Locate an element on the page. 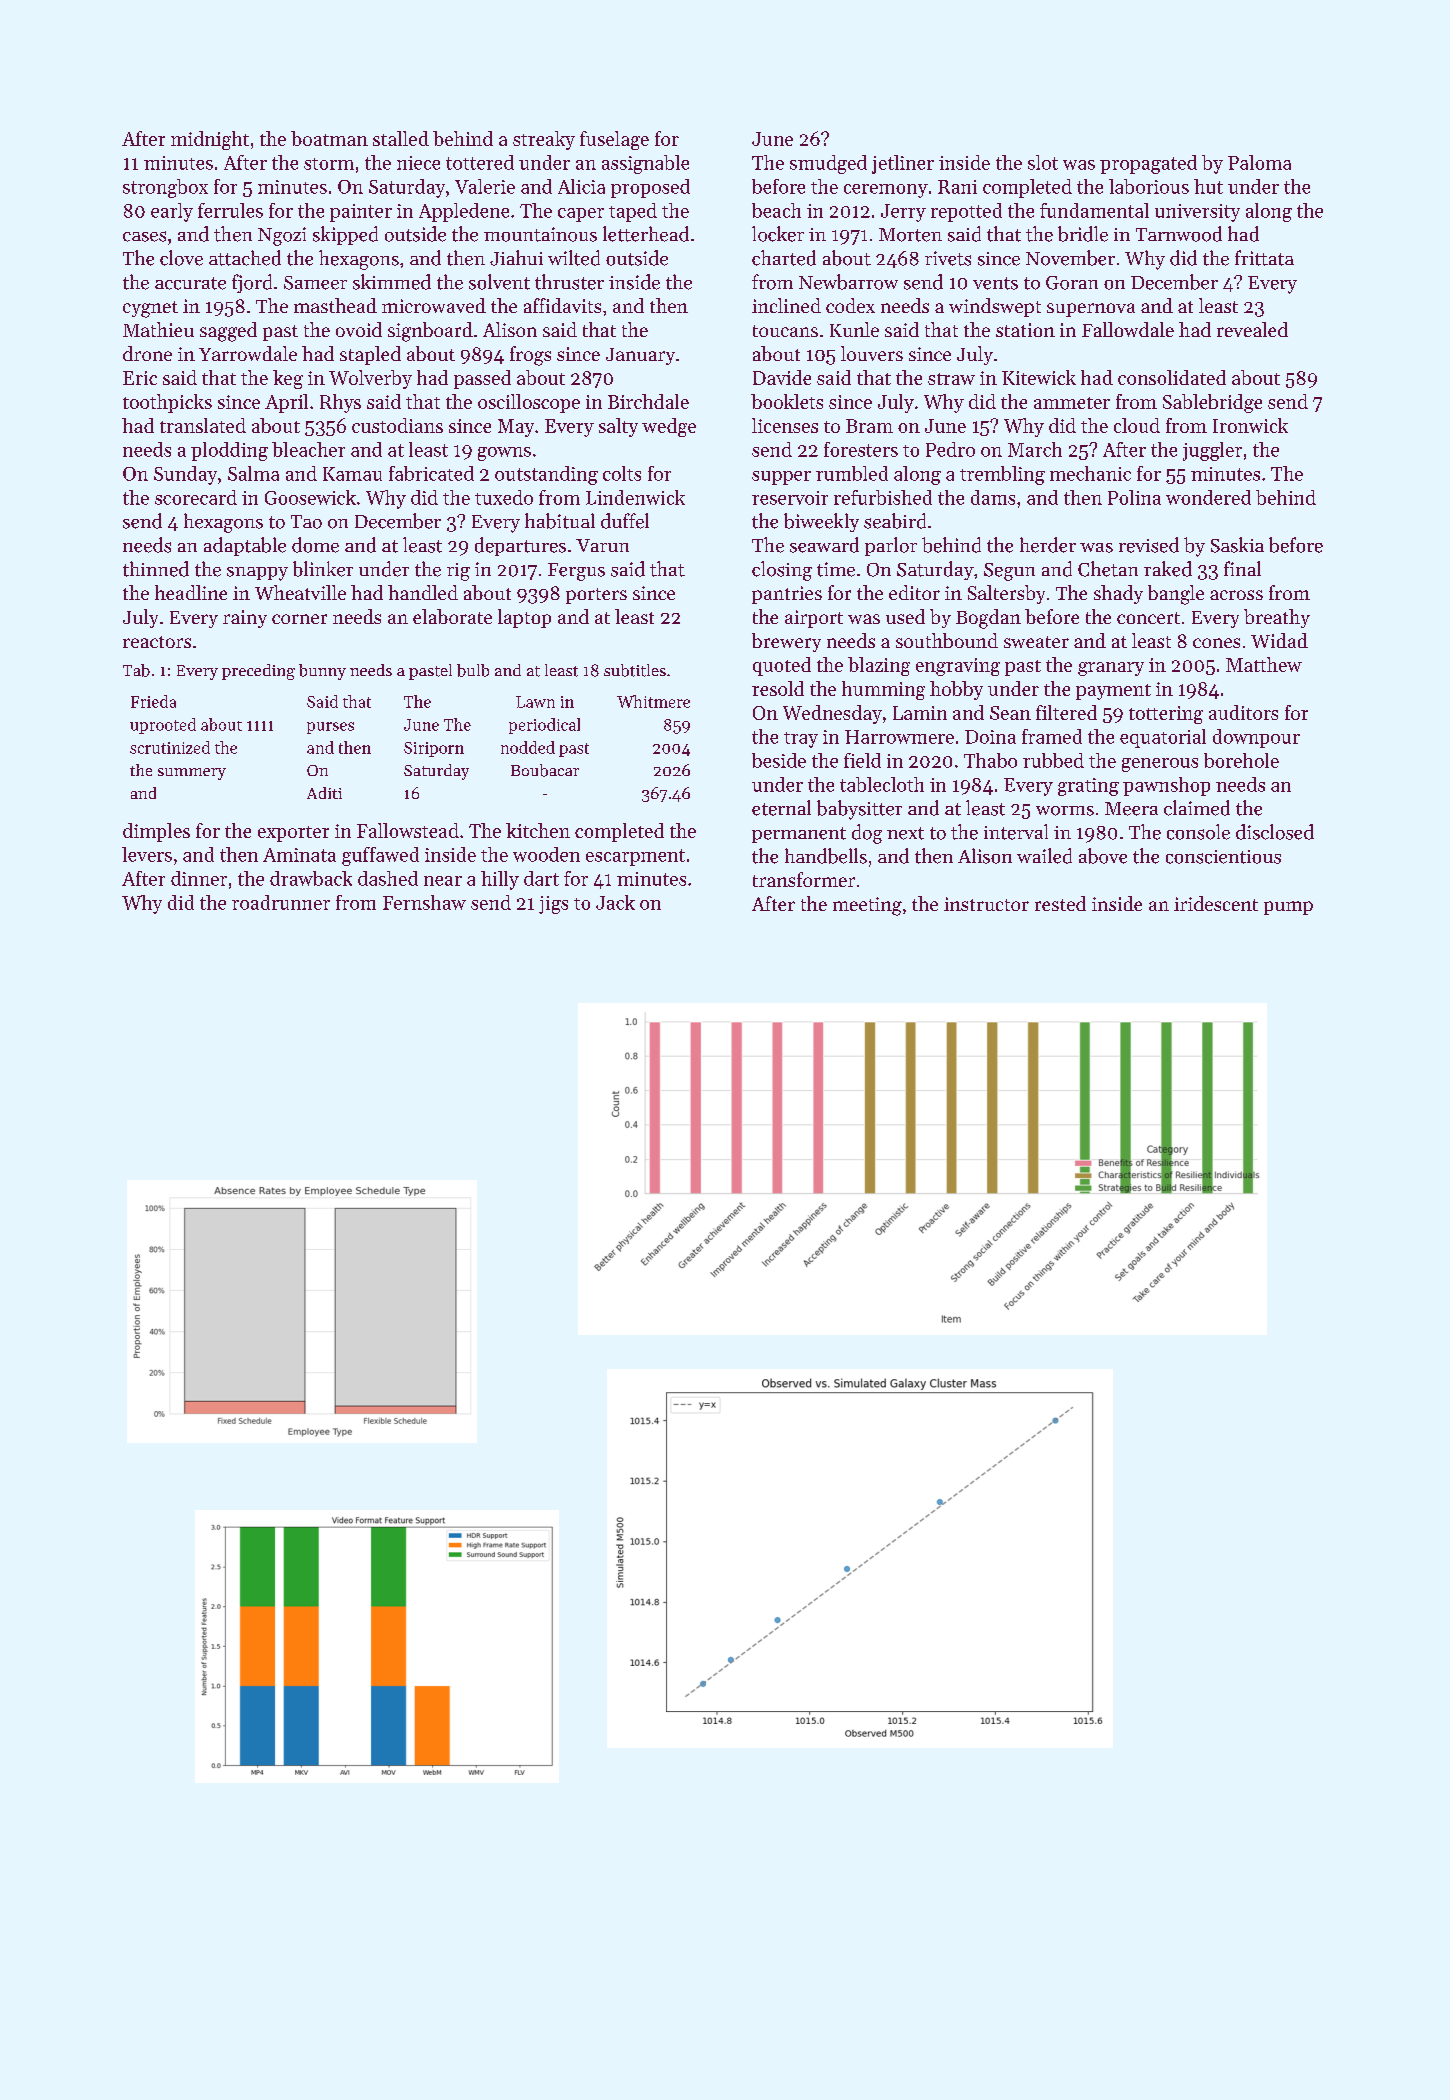  slot is located at coordinates (1043, 162).
